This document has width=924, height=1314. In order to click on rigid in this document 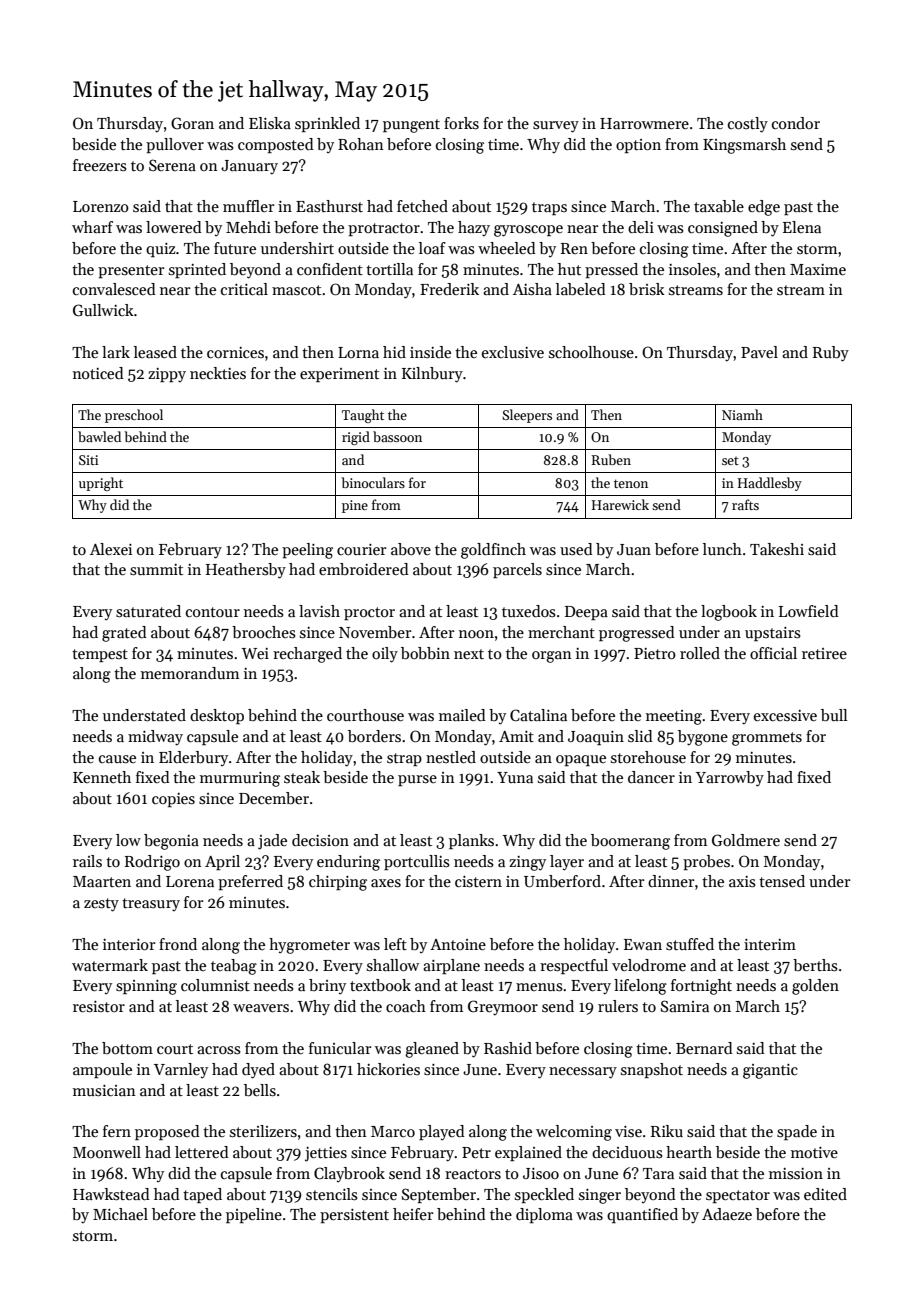, I will do `click(356, 438)`.
